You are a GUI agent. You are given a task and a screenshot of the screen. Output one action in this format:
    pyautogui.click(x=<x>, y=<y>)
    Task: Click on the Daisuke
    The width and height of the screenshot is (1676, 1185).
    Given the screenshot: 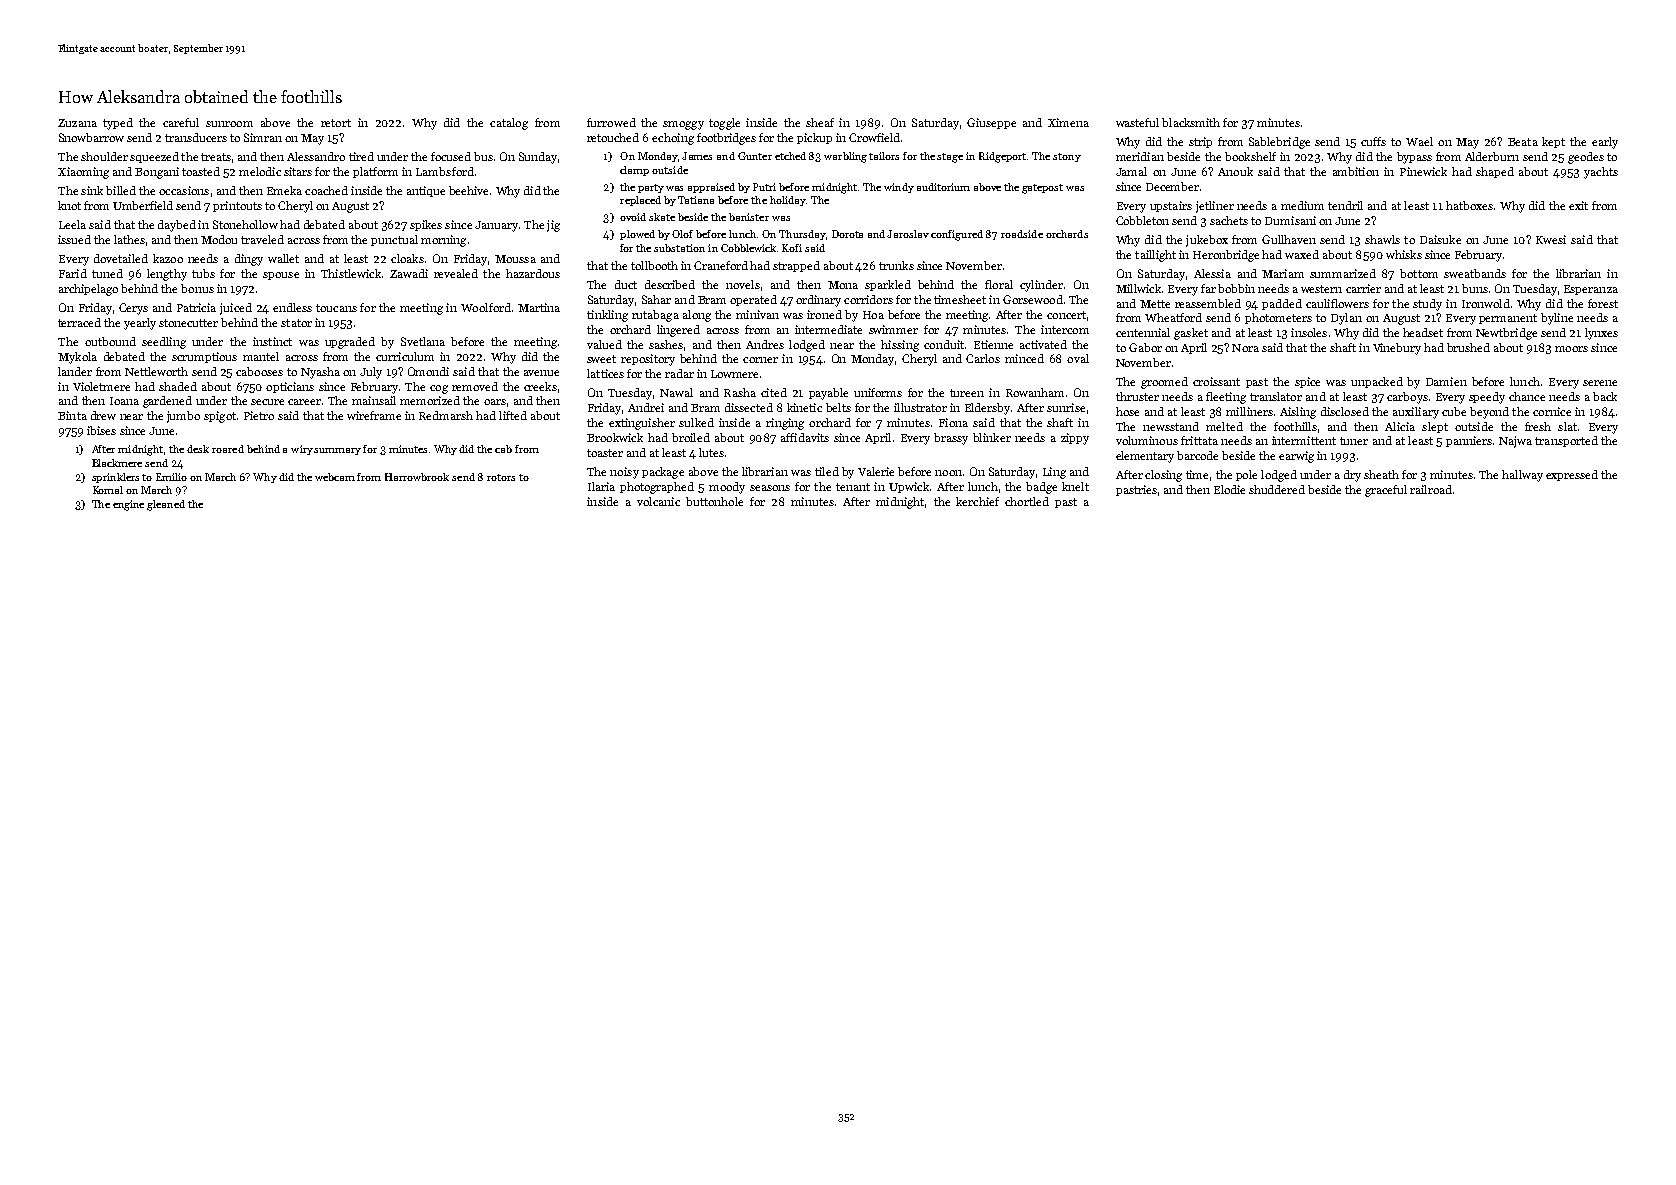 What is the action you would take?
    pyautogui.click(x=1440, y=239)
